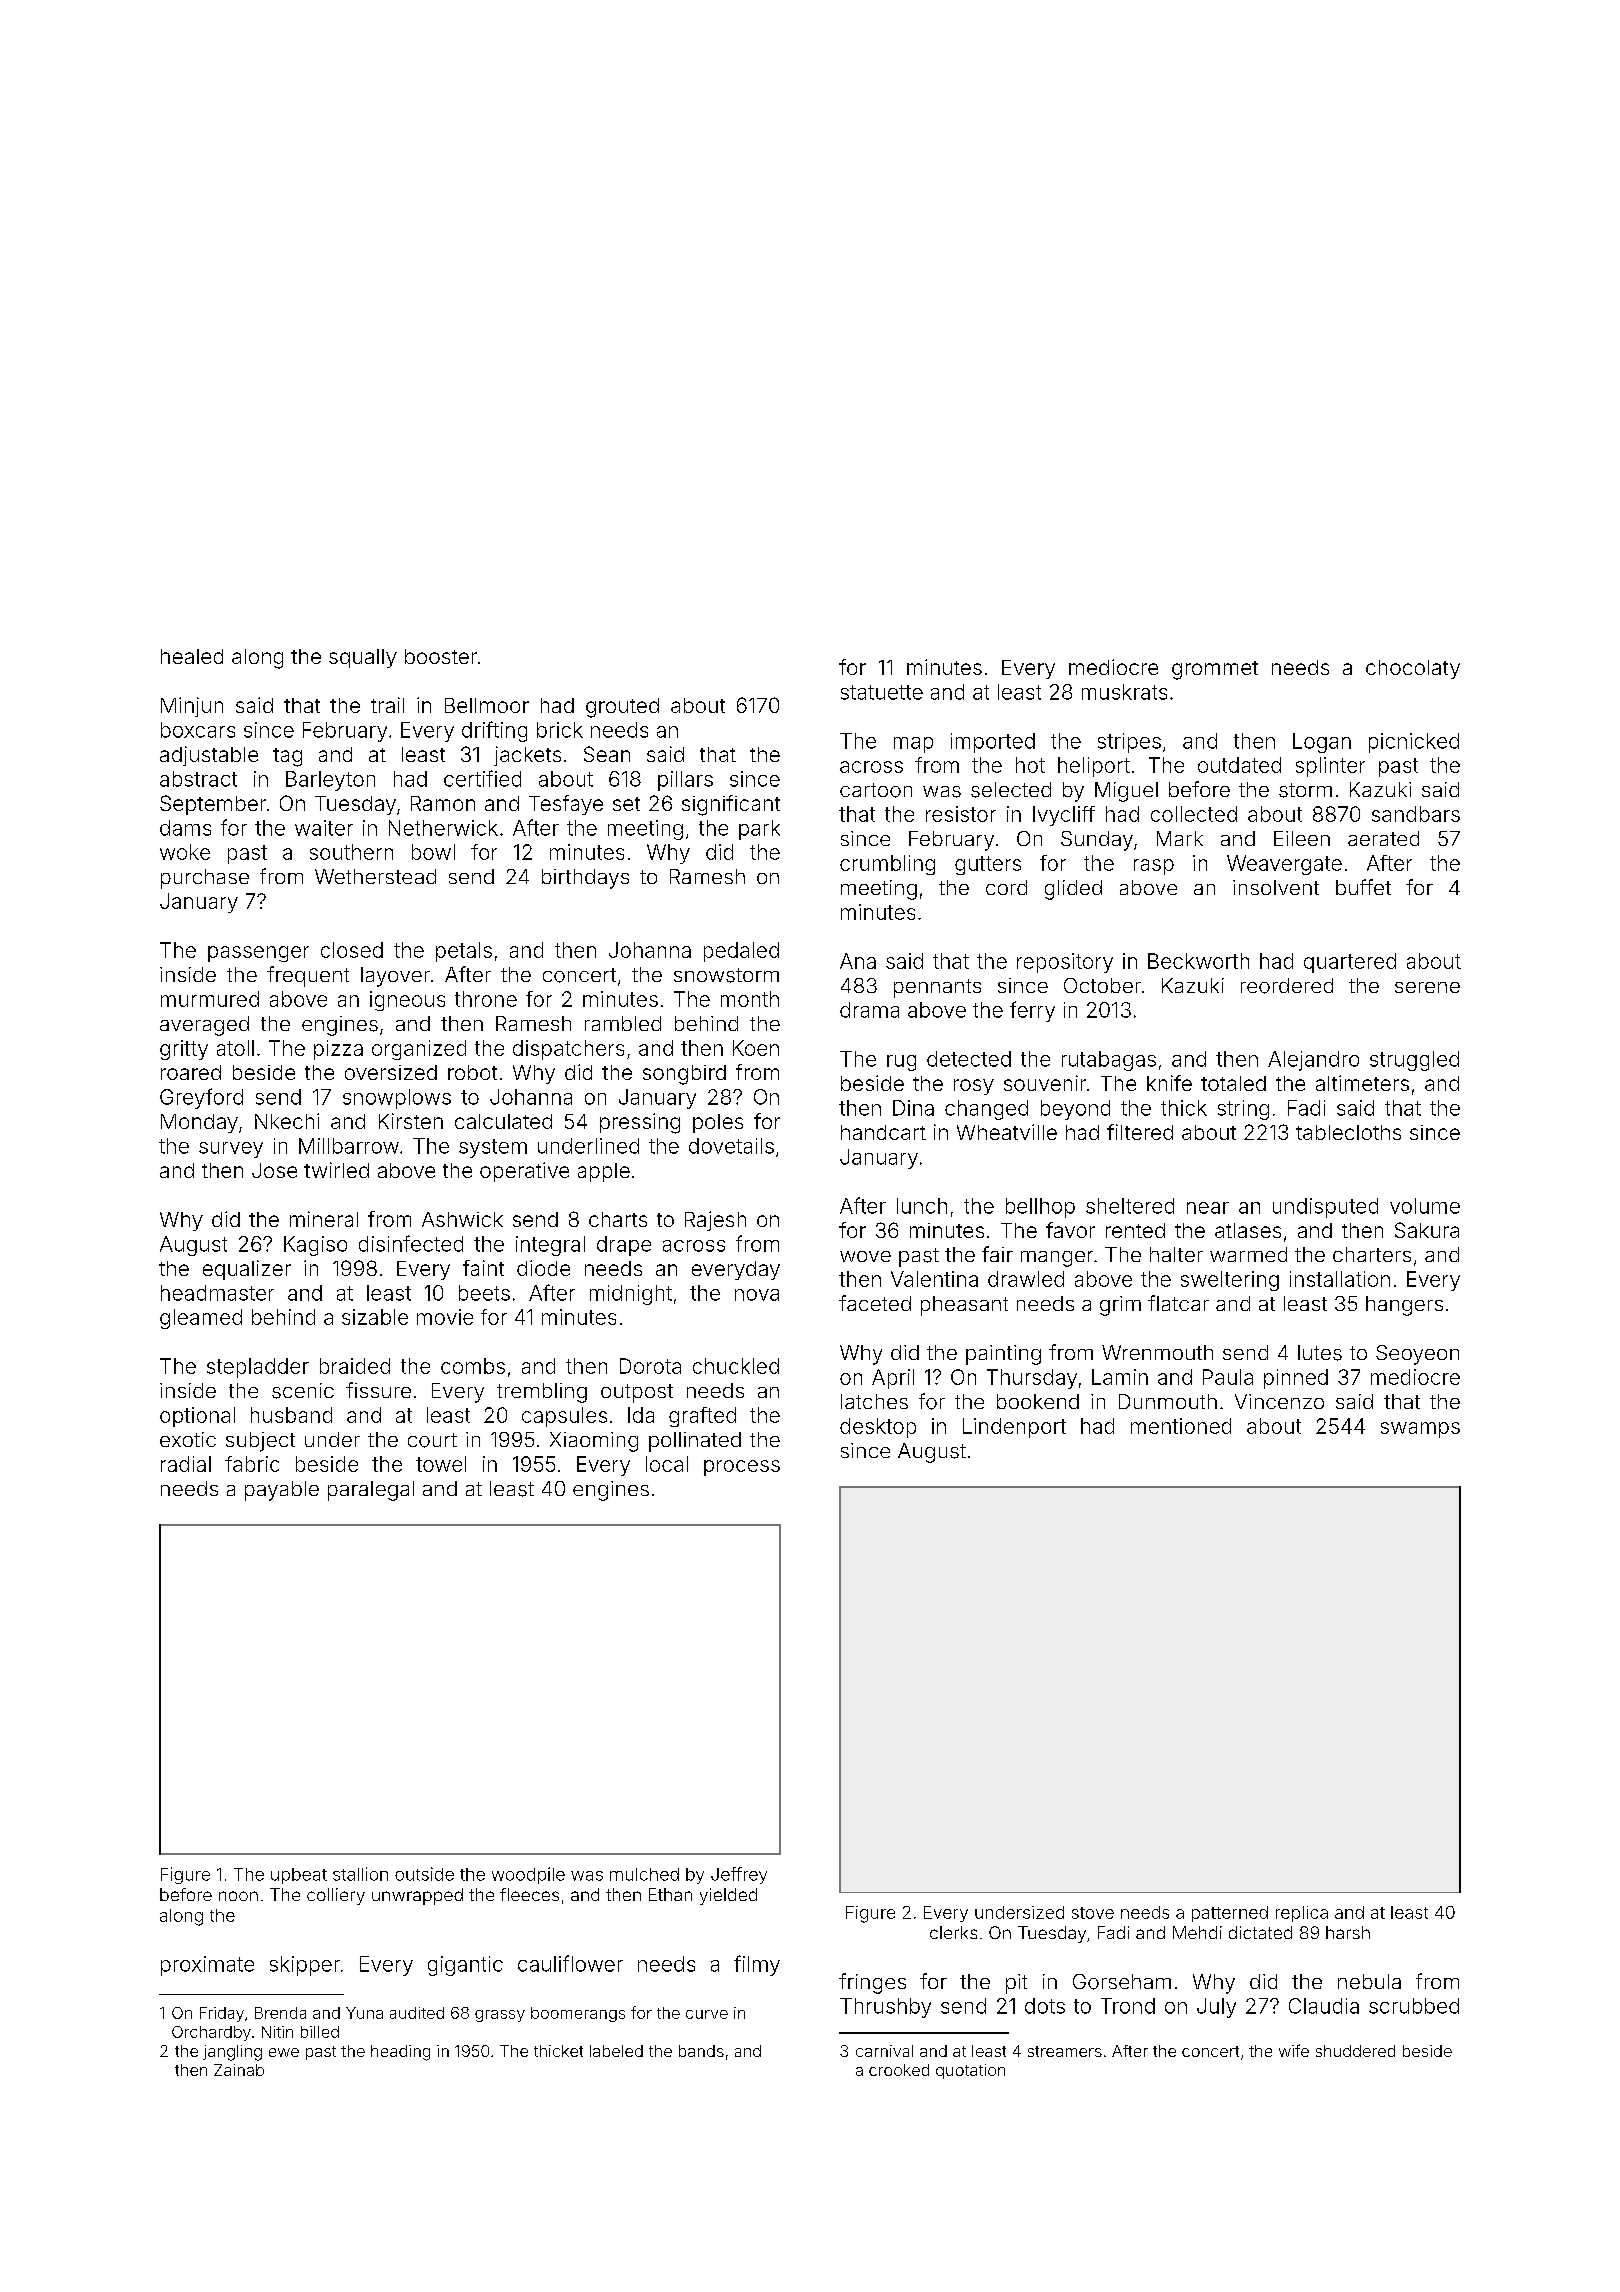 The image size is (1620, 2292). Describe the element at coordinates (207, 1966) in the image. I see `proximate` at that location.
